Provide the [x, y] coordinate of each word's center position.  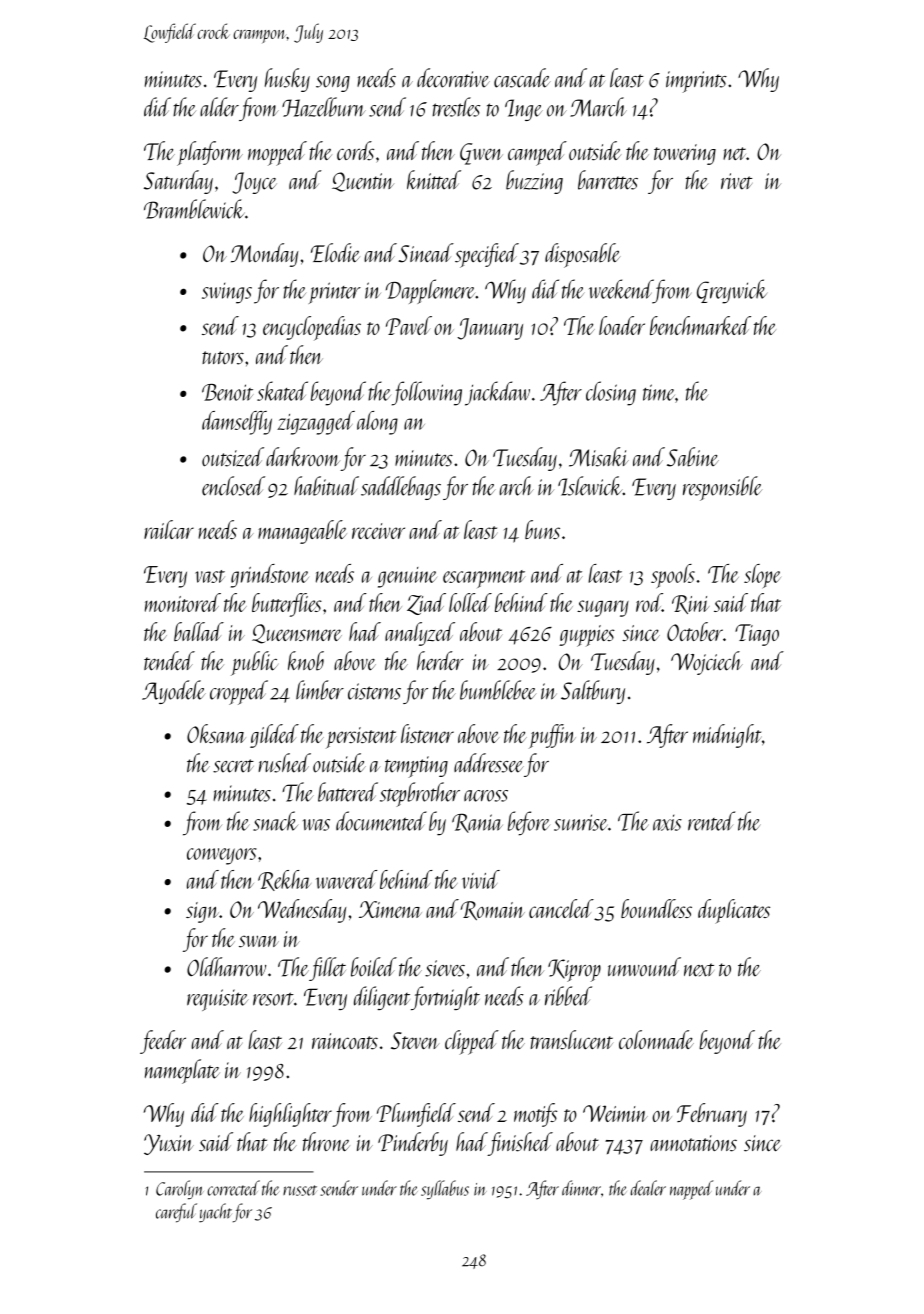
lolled [470, 602]
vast [210, 576]
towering [685, 154]
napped [691, 1190]
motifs [535, 1115]
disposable [583, 255]
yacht [215, 1213]
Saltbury [593, 692]
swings [227, 293]
